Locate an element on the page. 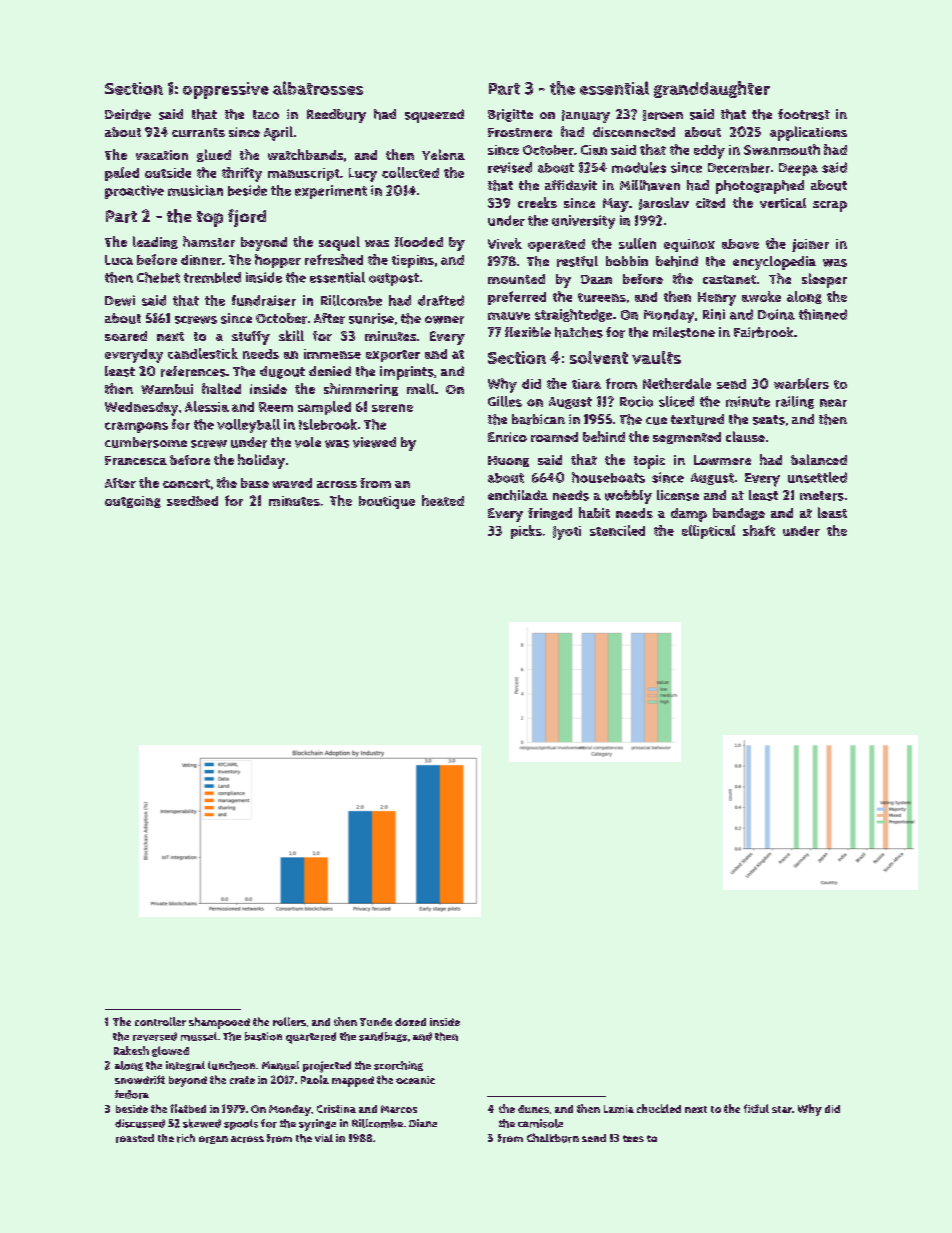 The width and height of the document is (952, 1233). elliptical is located at coordinates (708, 532).
